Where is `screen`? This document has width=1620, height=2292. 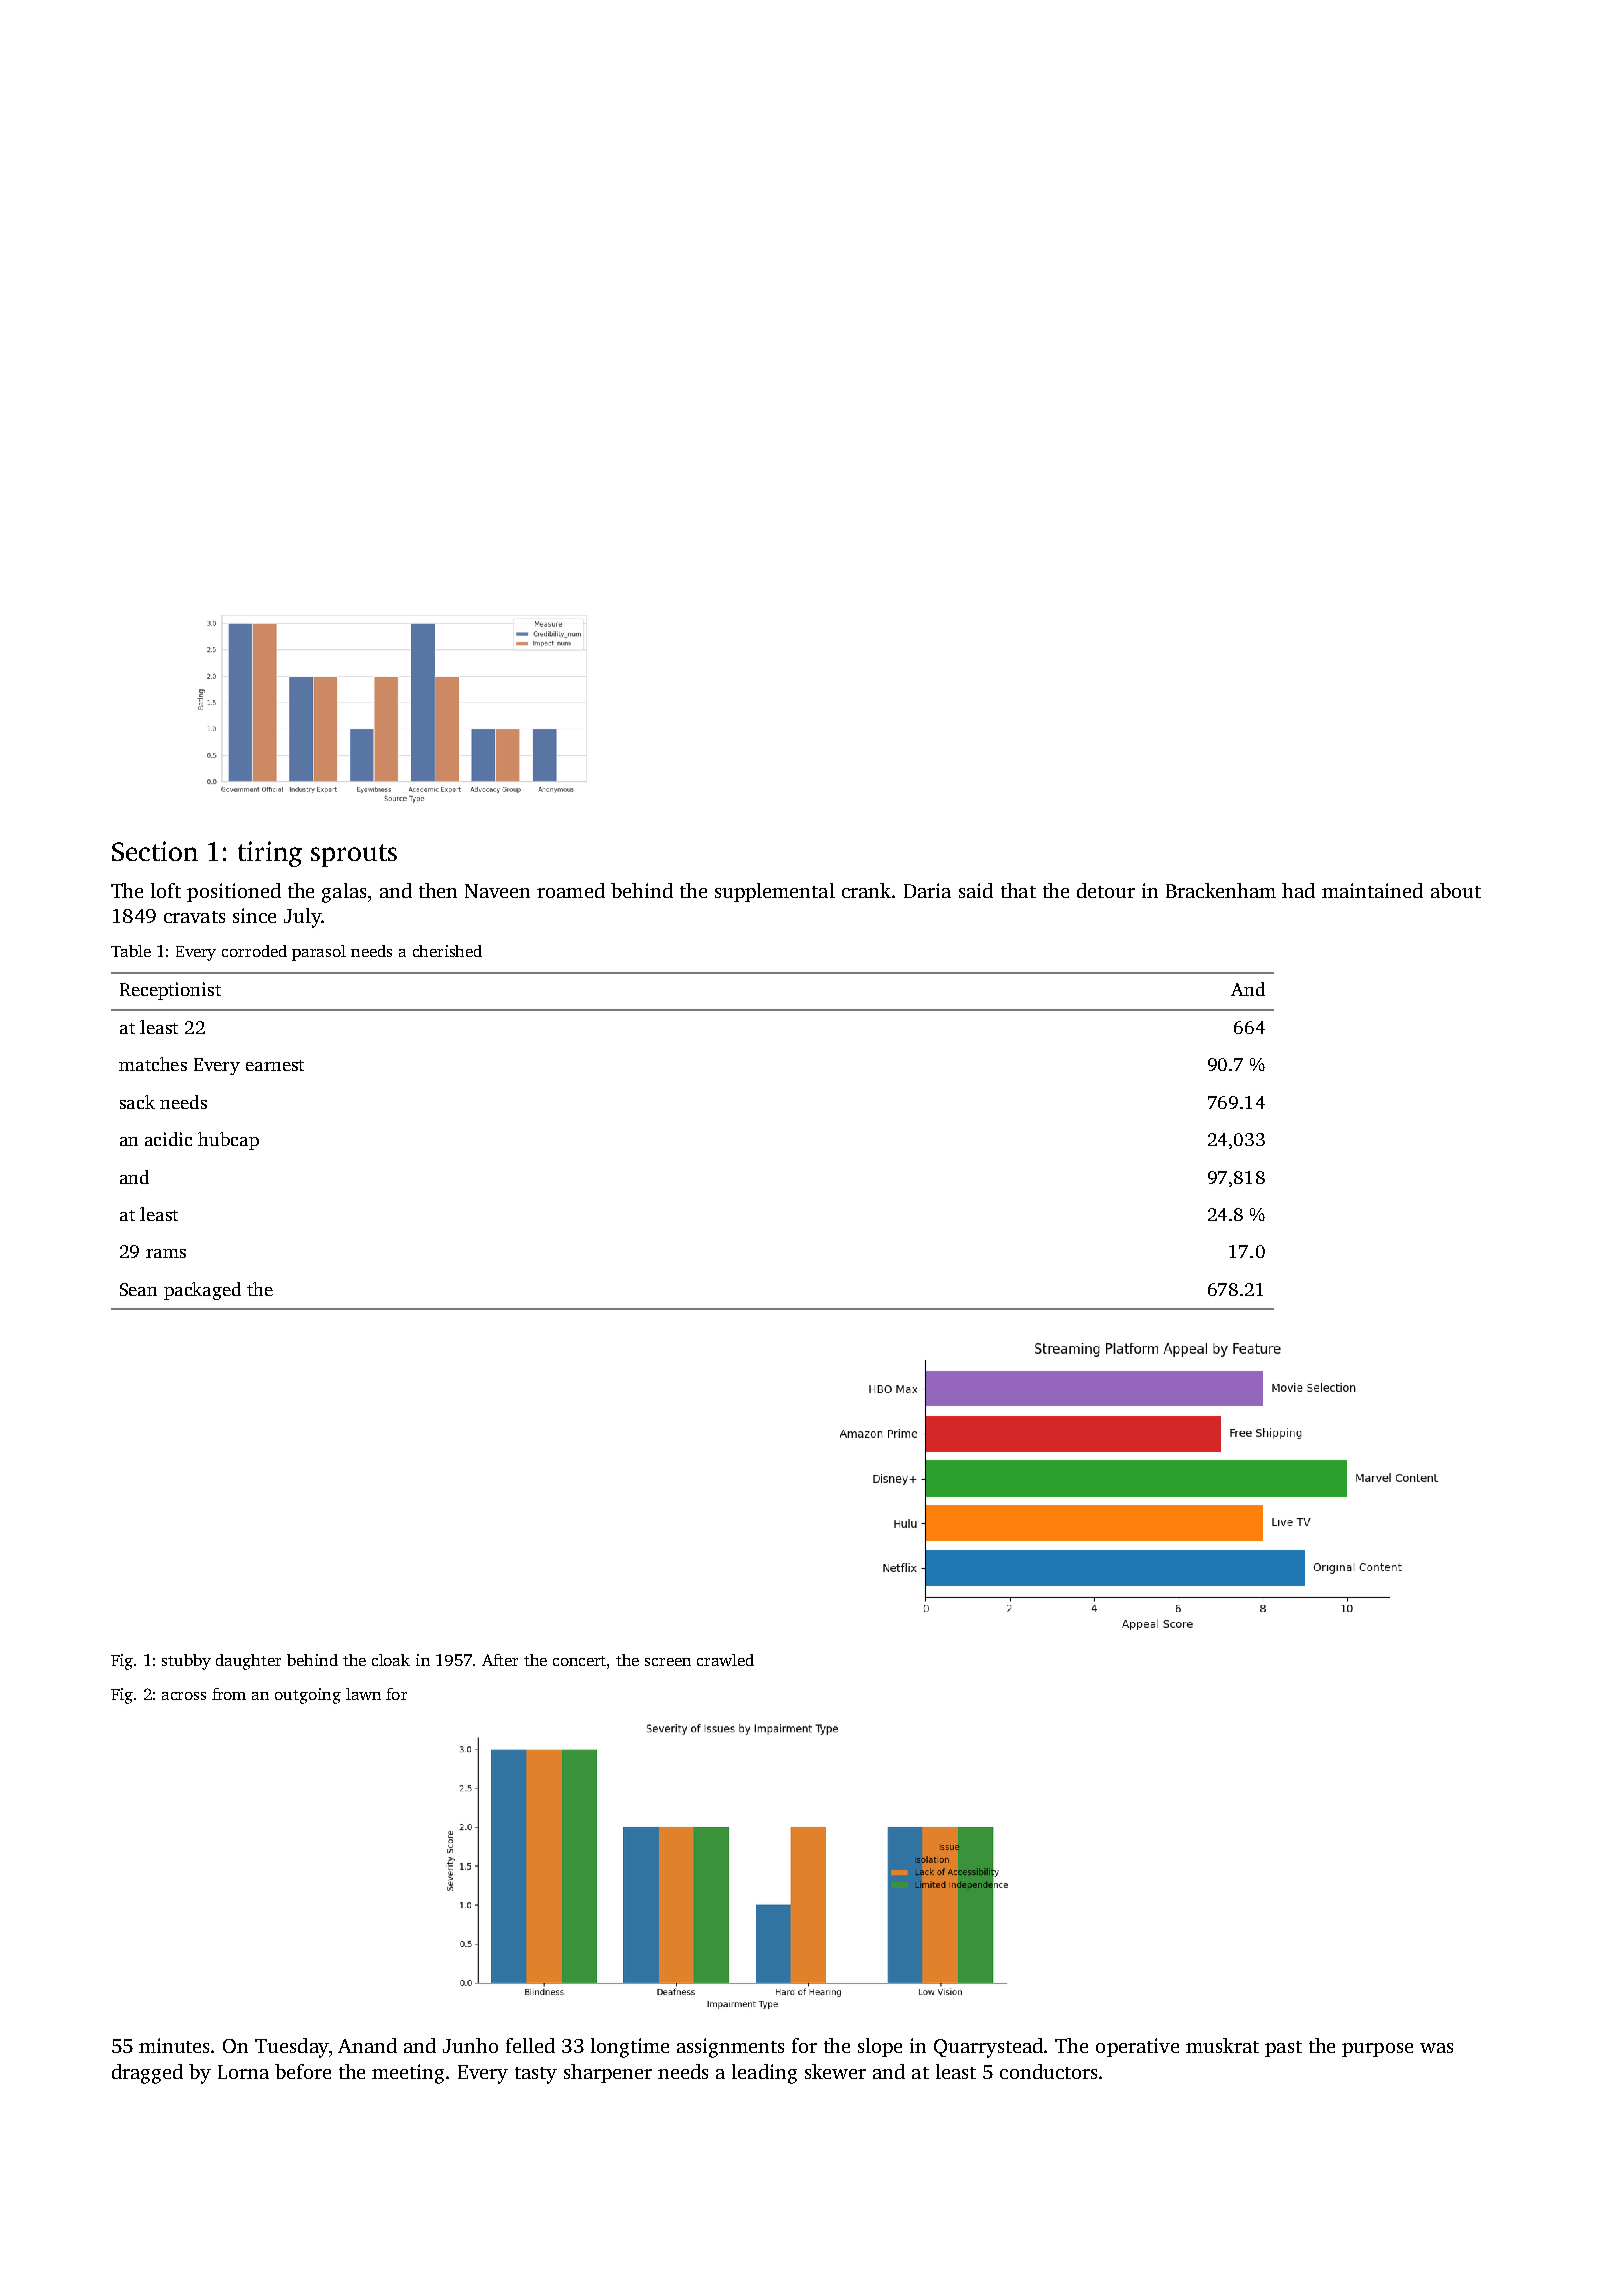 screen is located at coordinates (668, 1662).
